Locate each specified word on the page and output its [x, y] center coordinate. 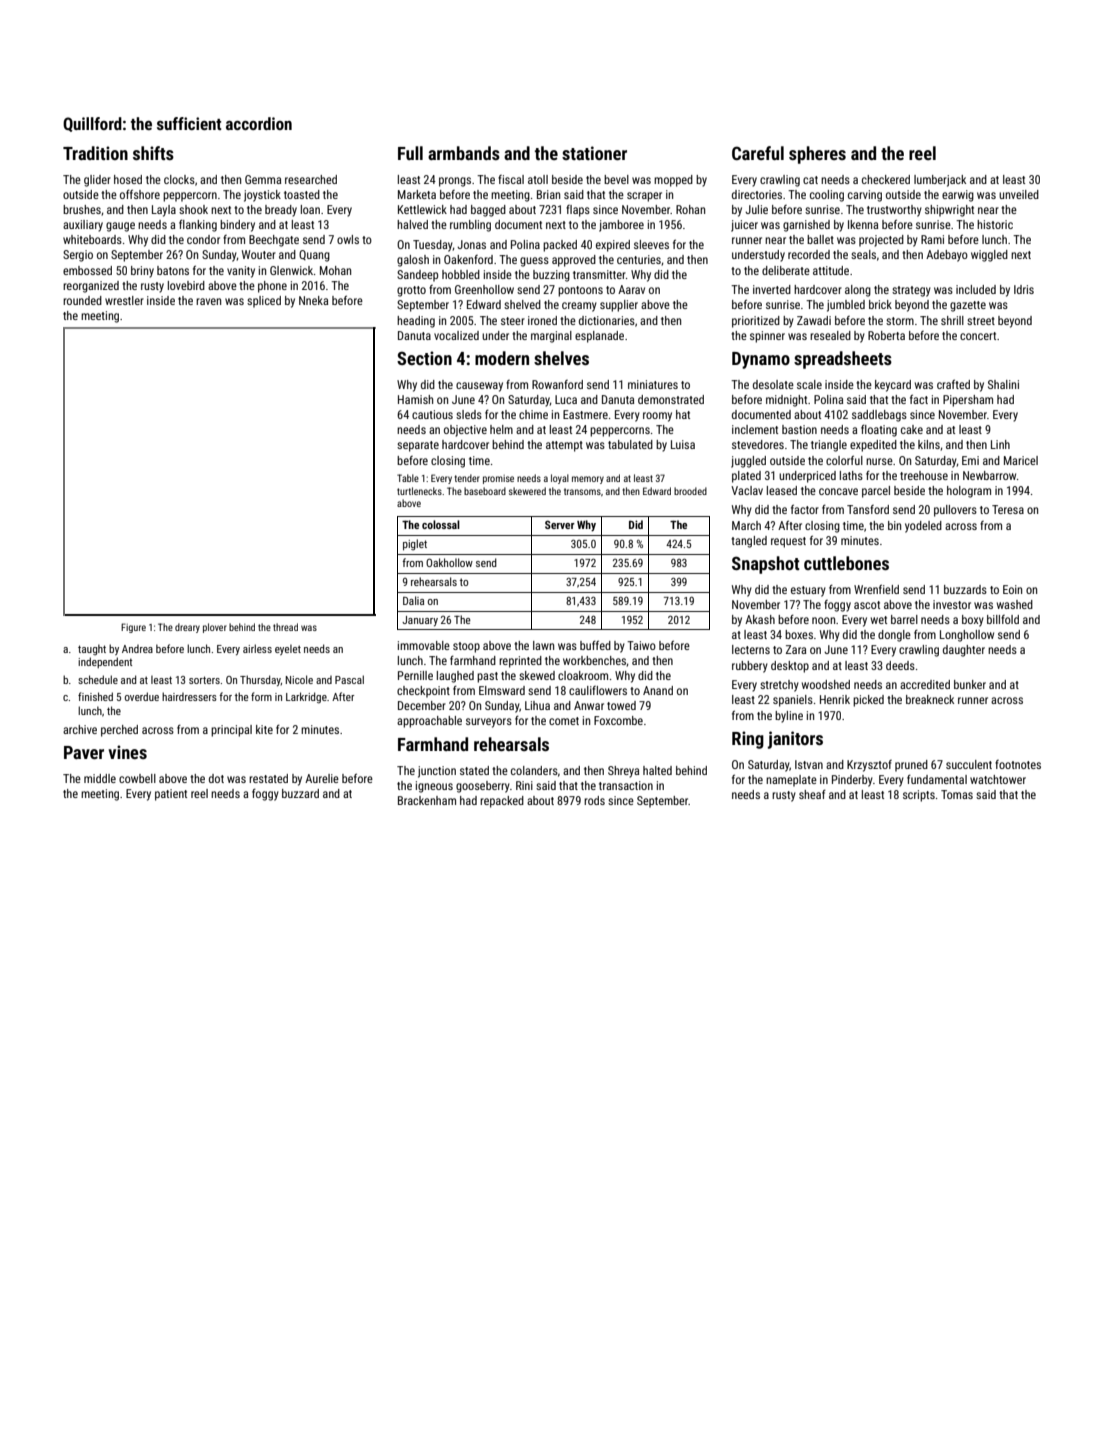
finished [95, 696]
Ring [748, 740]
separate [418, 446]
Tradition [95, 153]
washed [1015, 604]
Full [410, 153]
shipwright [949, 211]
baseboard [485, 491]
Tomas [957, 794]
